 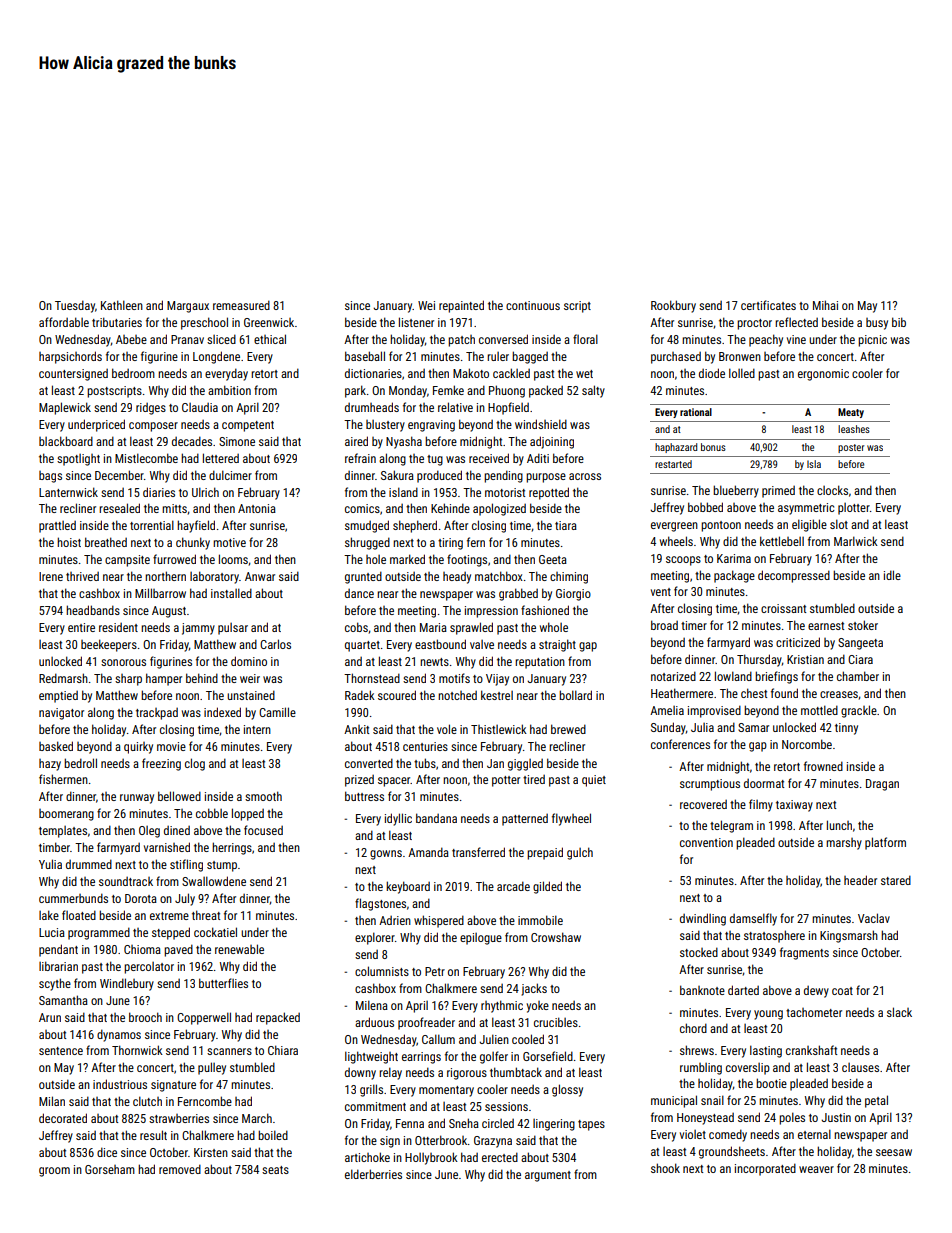 I want to click on removed, so click(x=180, y=1169).
